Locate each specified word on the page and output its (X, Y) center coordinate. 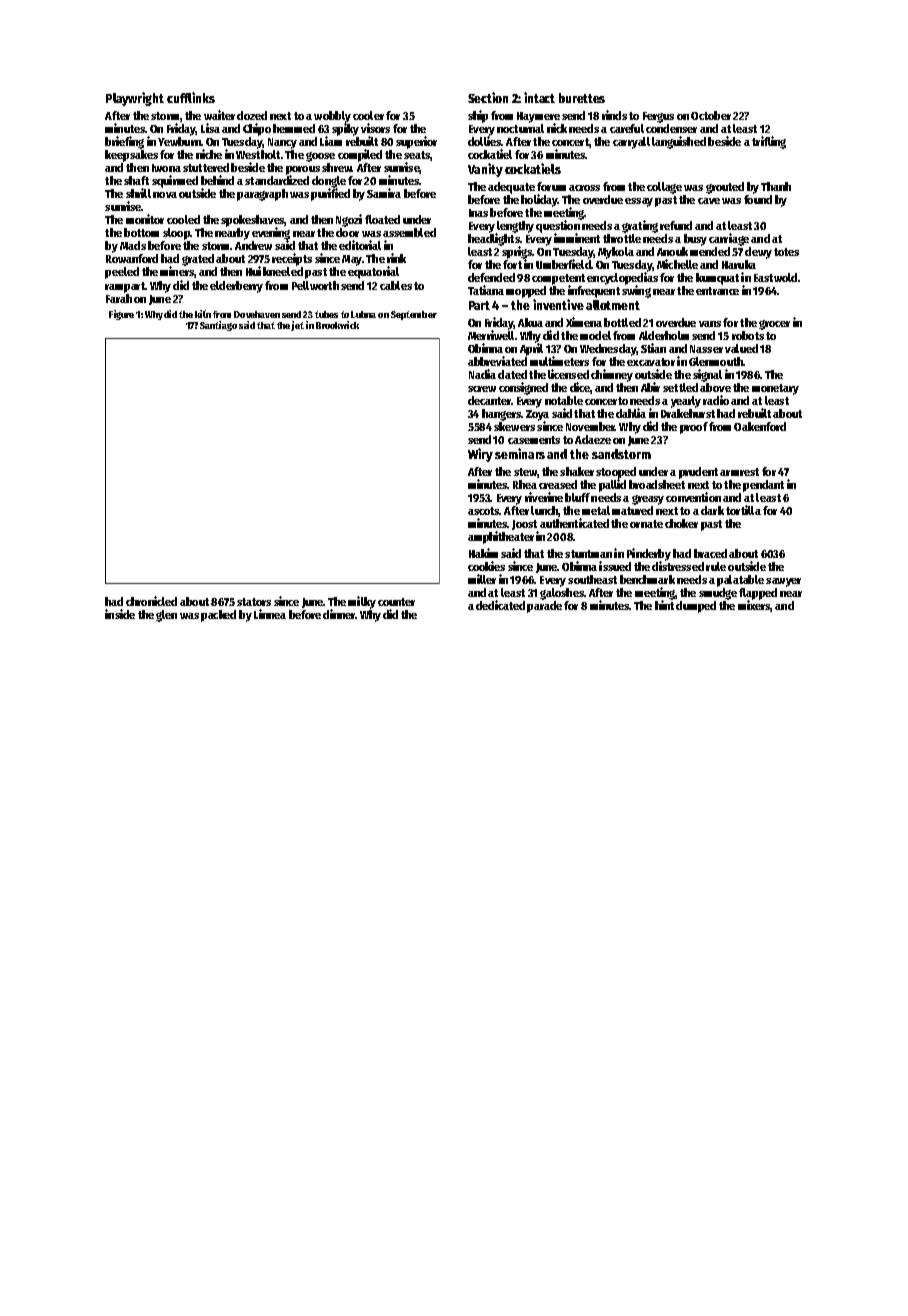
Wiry (480, 455)
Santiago (218, 326)
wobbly (332, 117)
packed (218, 616)
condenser (671, 128)
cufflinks (191, 97)
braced (710, 553)
